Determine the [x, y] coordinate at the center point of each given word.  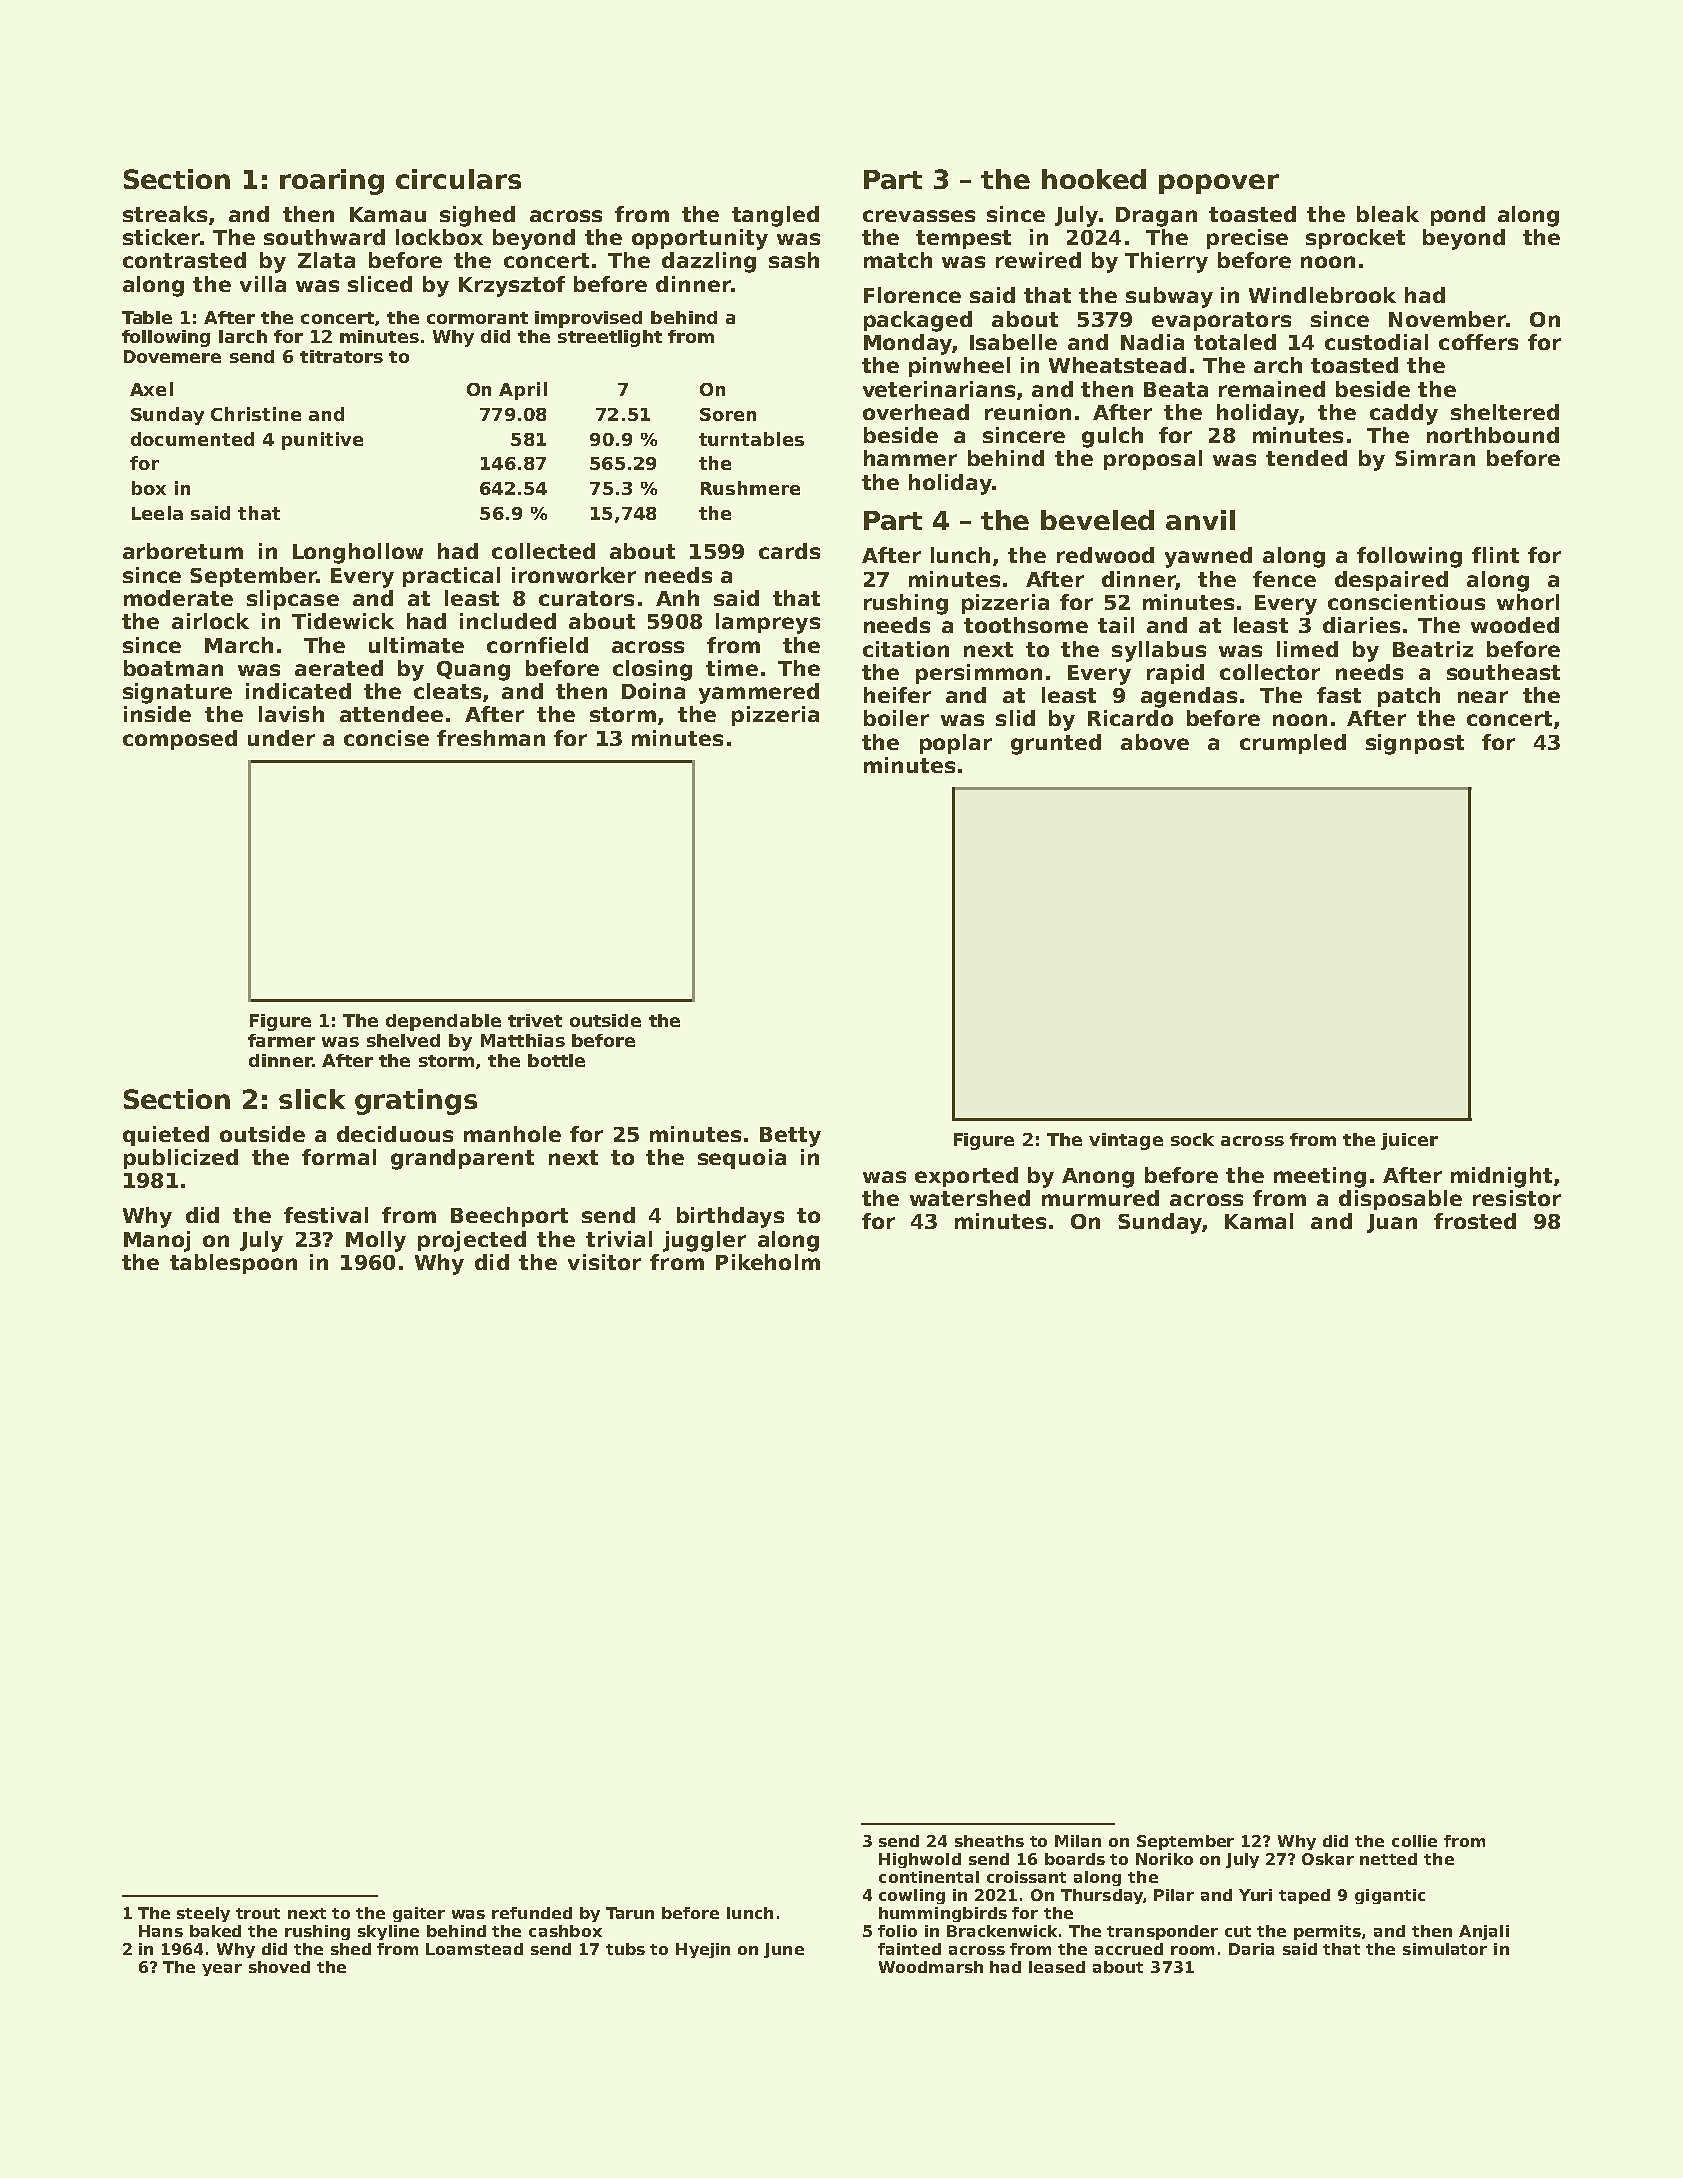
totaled [1235, 342]
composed [180, 740]
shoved [279, 1967]
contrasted [184, 260]
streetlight [610, 338]
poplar [956, 744]
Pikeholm [768, 1262]
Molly [376, 1241]
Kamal [1259, 1221]
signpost [1415, 744]
